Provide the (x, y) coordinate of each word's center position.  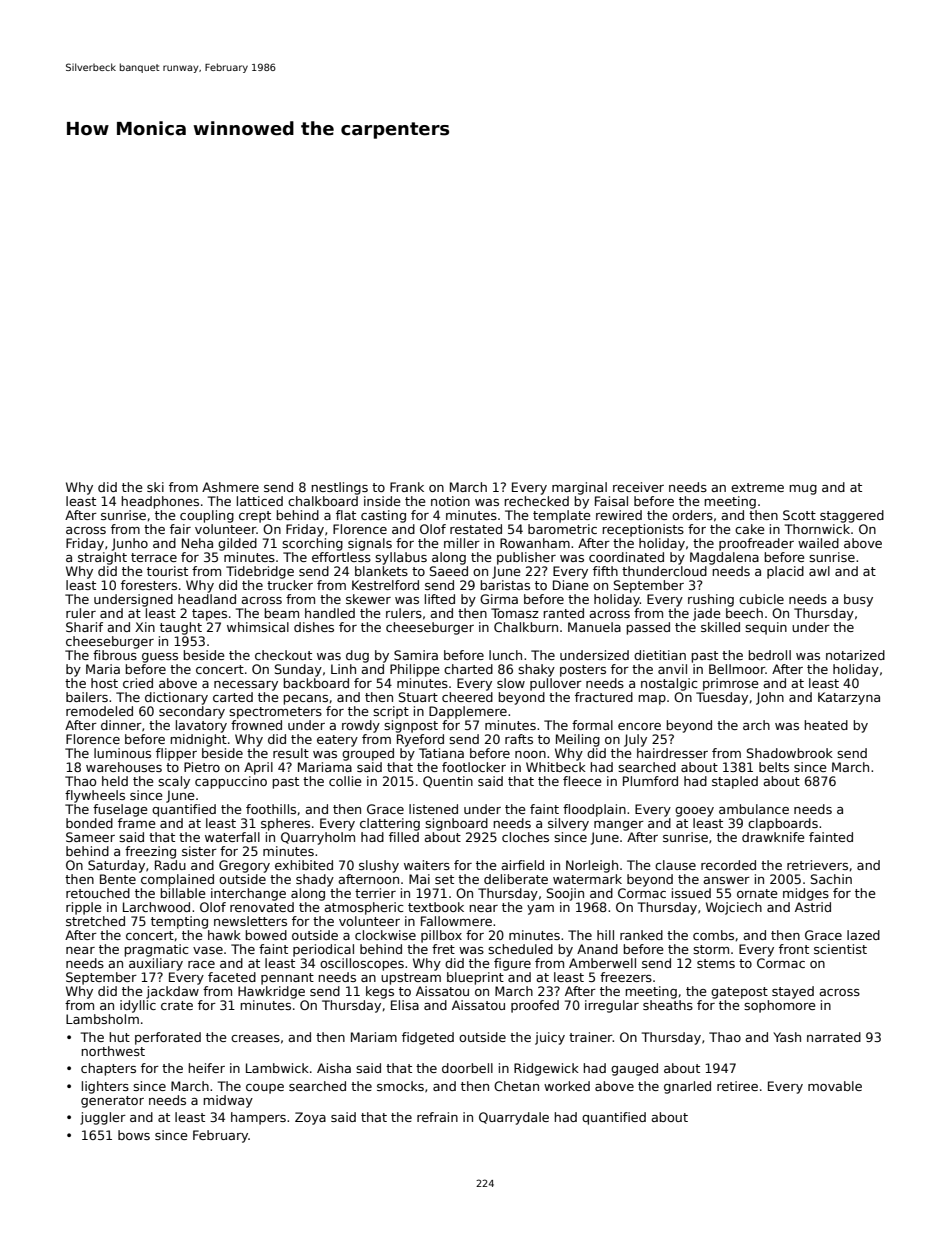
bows (134, 1135)
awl (819, 571)
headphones (160, 502)
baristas (505, 585)
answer (726, 880)
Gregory (244, 866)
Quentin (448, 782)
